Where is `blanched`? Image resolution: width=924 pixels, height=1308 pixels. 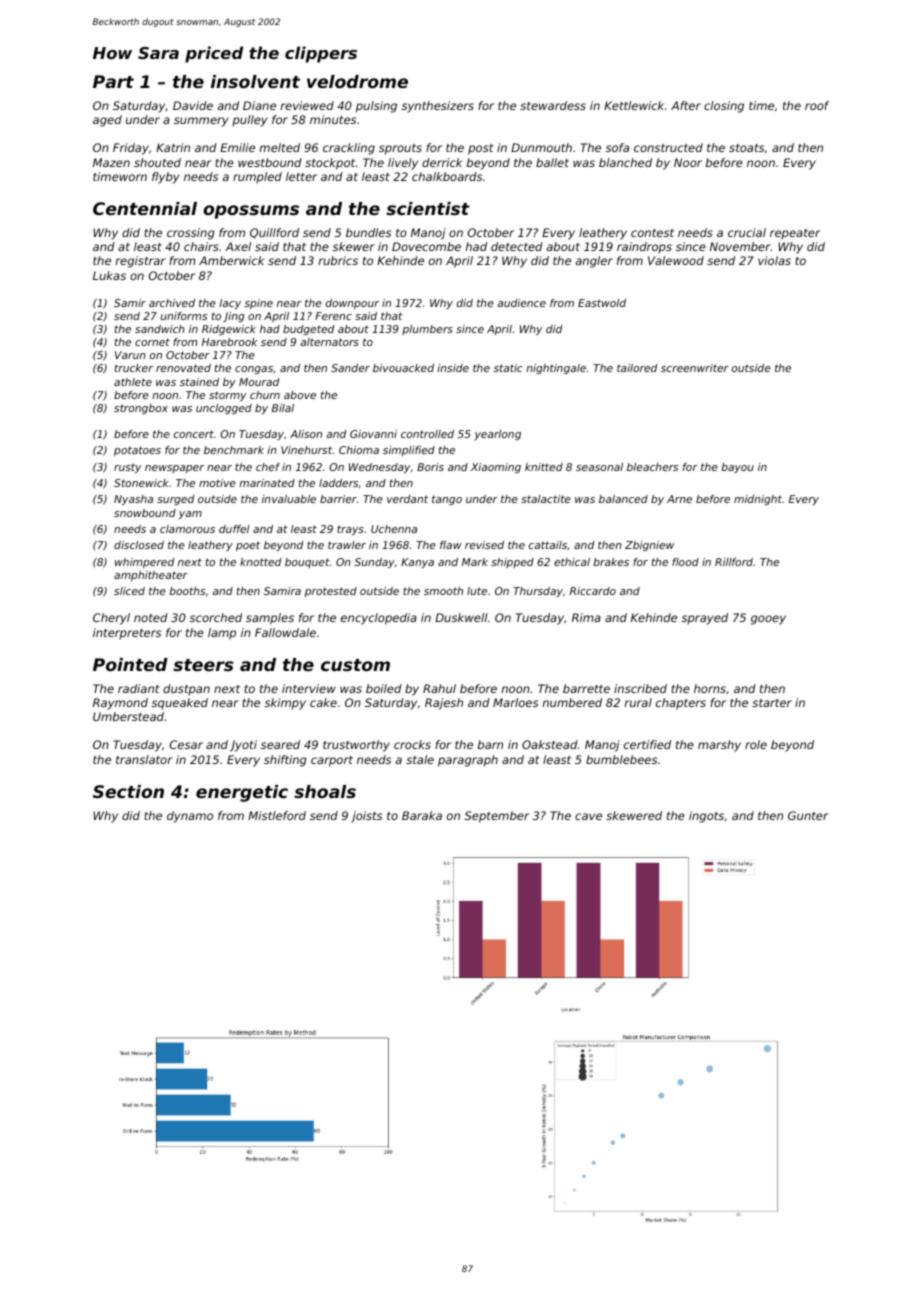 blanched is located at coordinates (625, 162).
